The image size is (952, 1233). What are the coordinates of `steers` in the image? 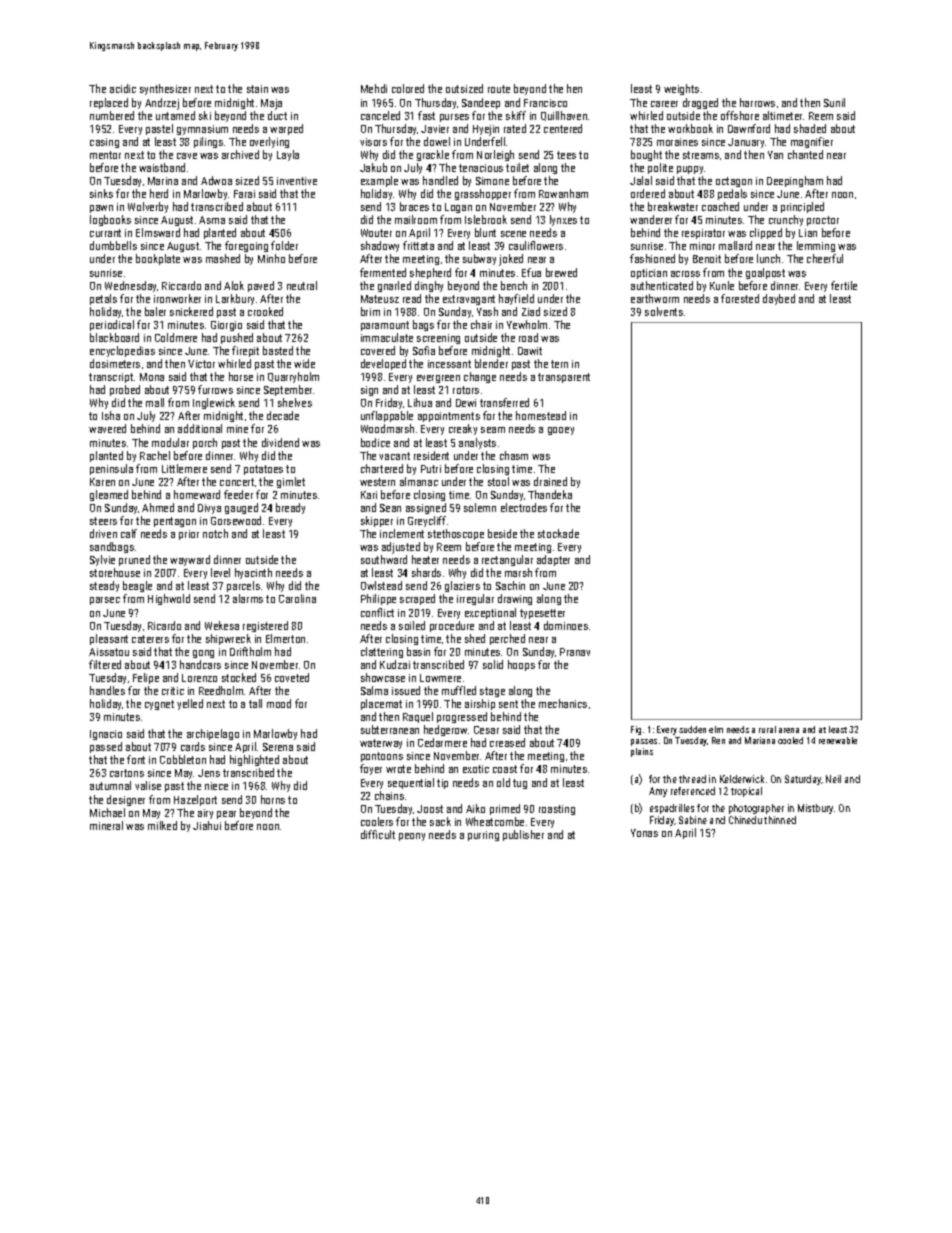 It's located at (103, 521).
